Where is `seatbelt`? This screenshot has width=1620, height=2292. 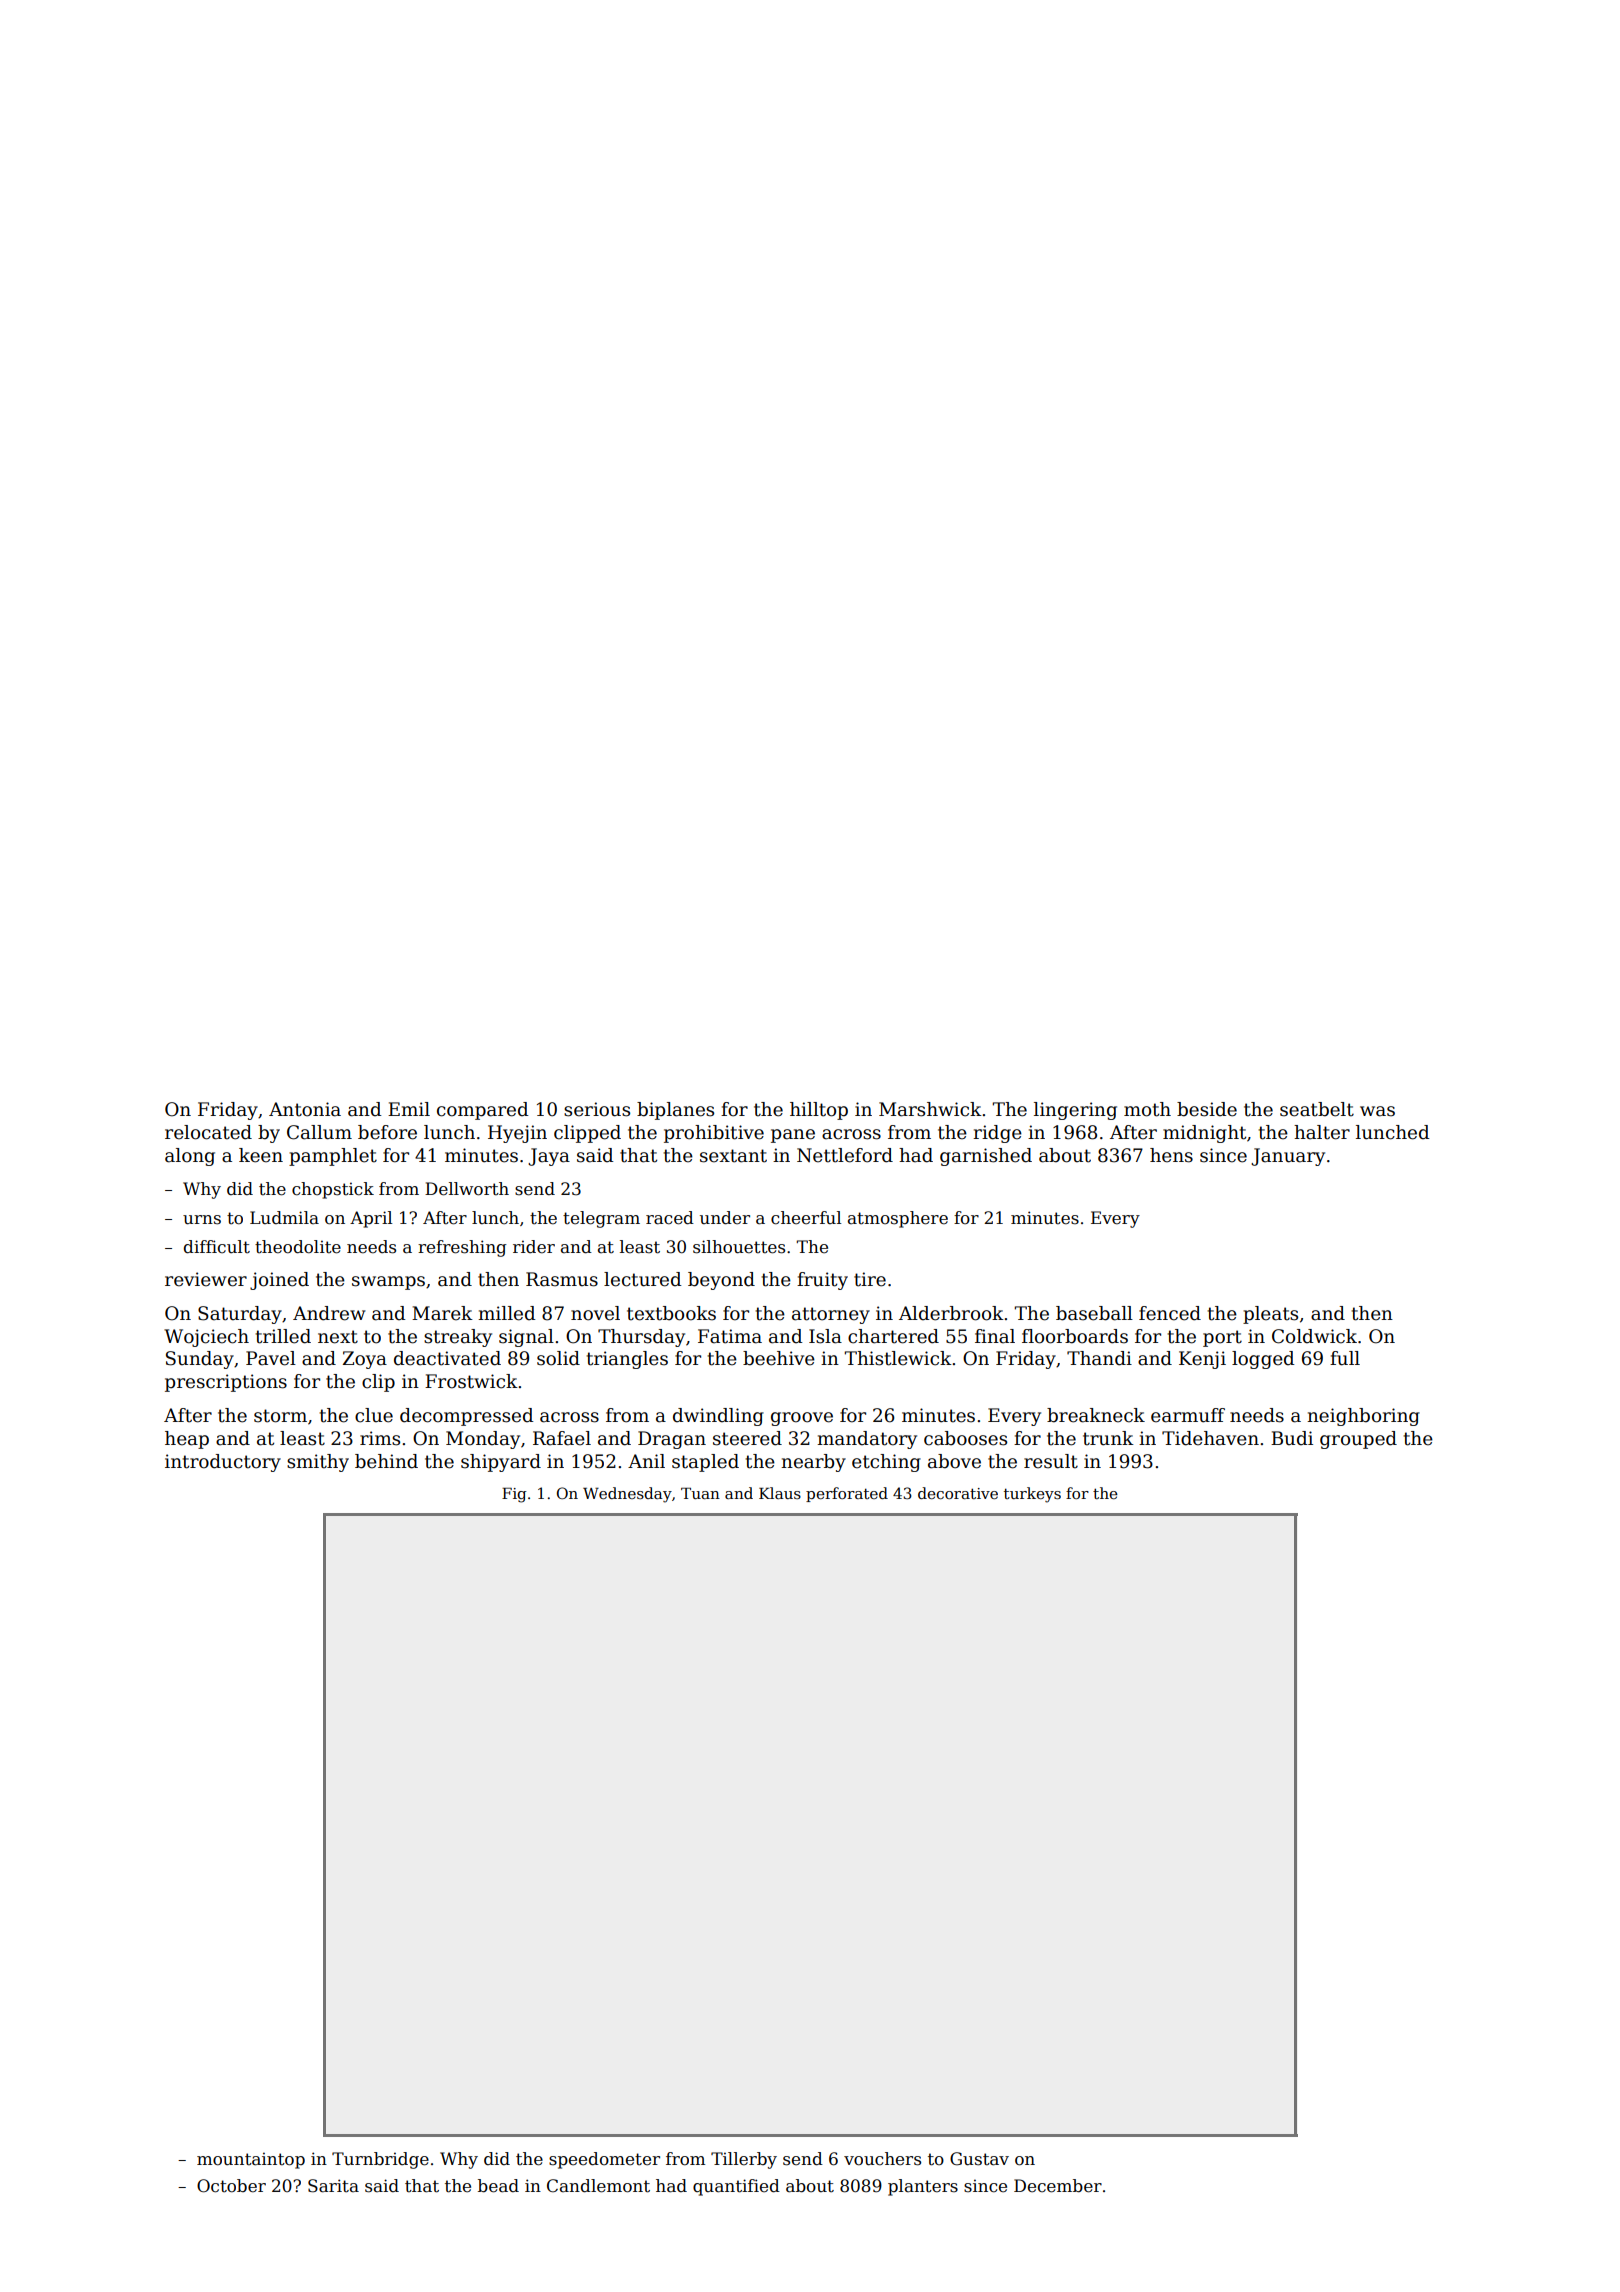 seatbelt is located at coordinates (1317, 1109).
